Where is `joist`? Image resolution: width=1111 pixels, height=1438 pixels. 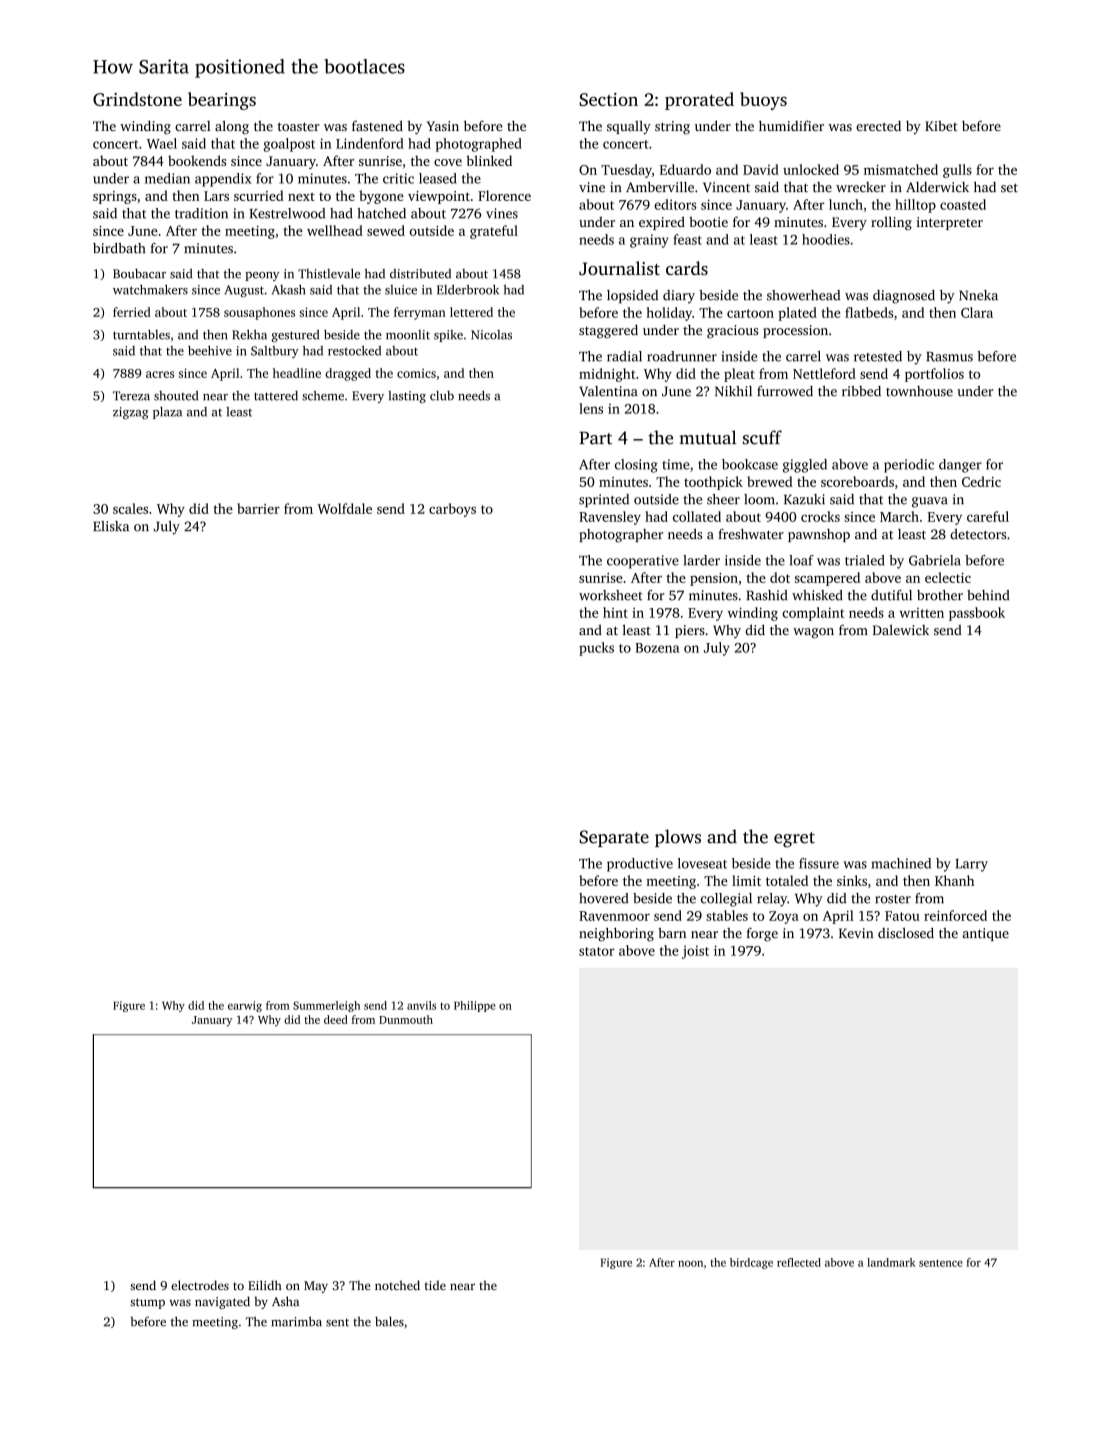 joist is located at coordinates (695, 952).
